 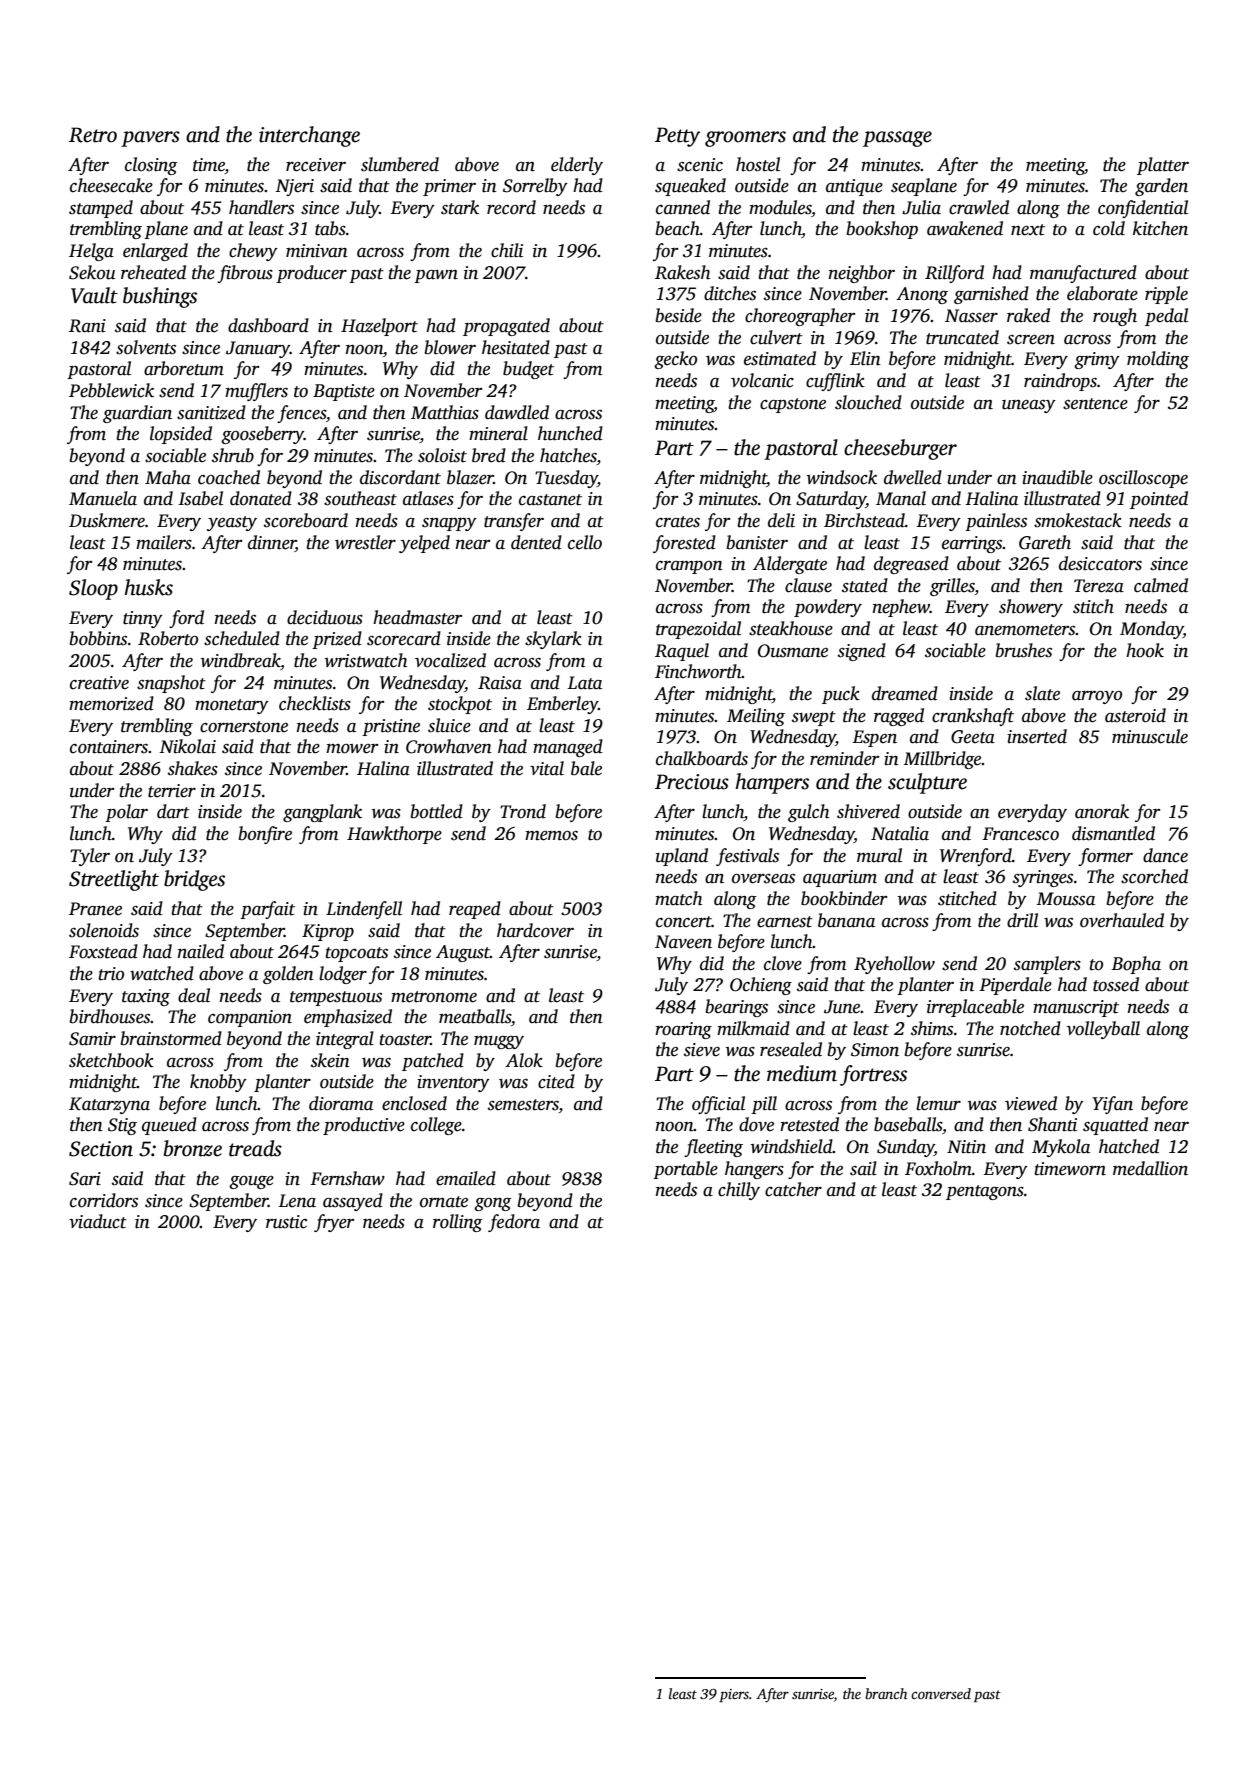 What do you see at coordinates (793, 1189) in the screenshot?
I see `catcher` at bounding box center [793, 1189].
